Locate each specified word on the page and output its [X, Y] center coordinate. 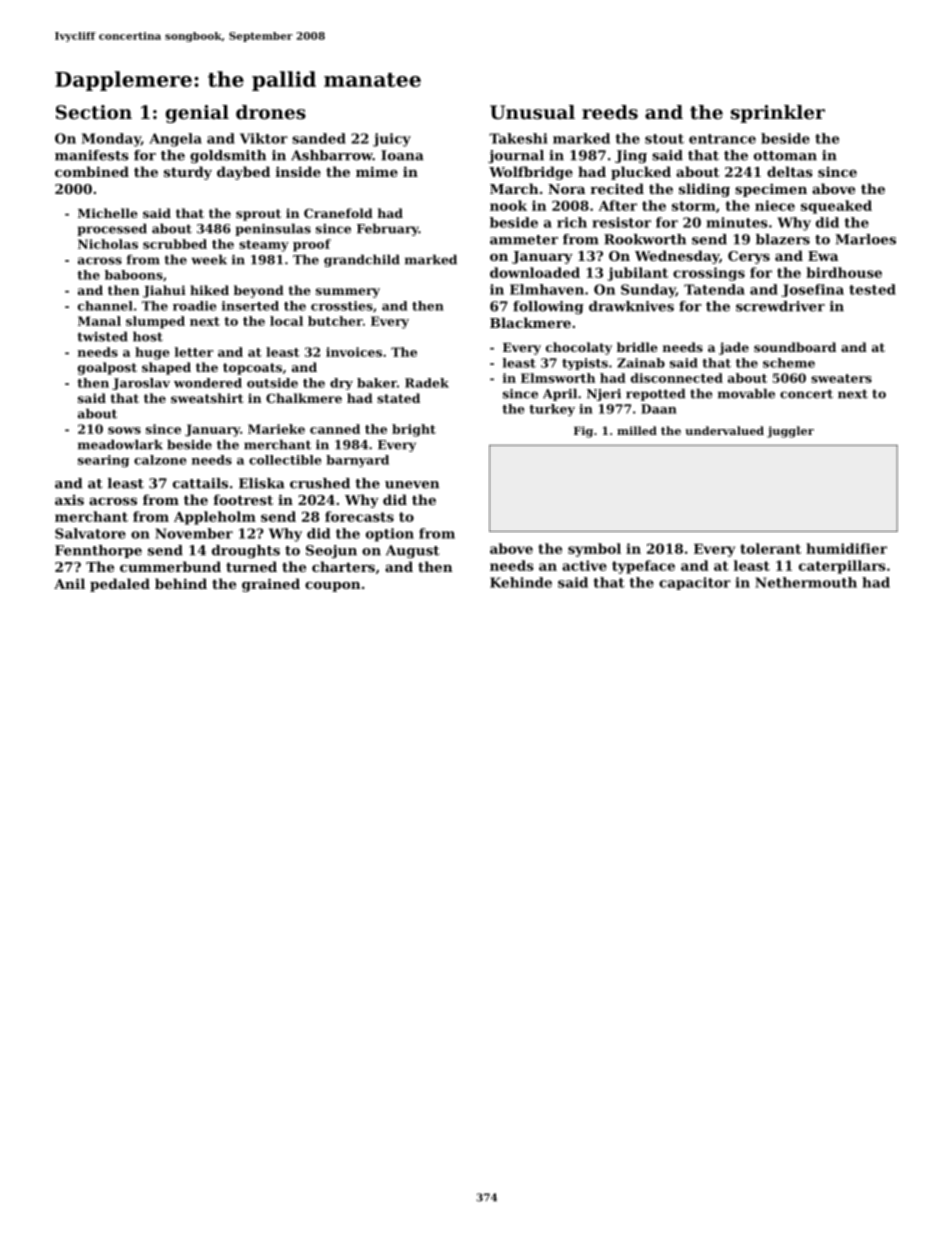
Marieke [276, 429]
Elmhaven [547, 289]
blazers [783, 239]
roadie [194, 306]
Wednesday [677, 257]
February [388, 229]
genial [197, 114]
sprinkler [778, 114]
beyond [259, 291]
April [560, 394]
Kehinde [521, 582]
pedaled [120, 585]
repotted [655, 394]
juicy [392, 140]
